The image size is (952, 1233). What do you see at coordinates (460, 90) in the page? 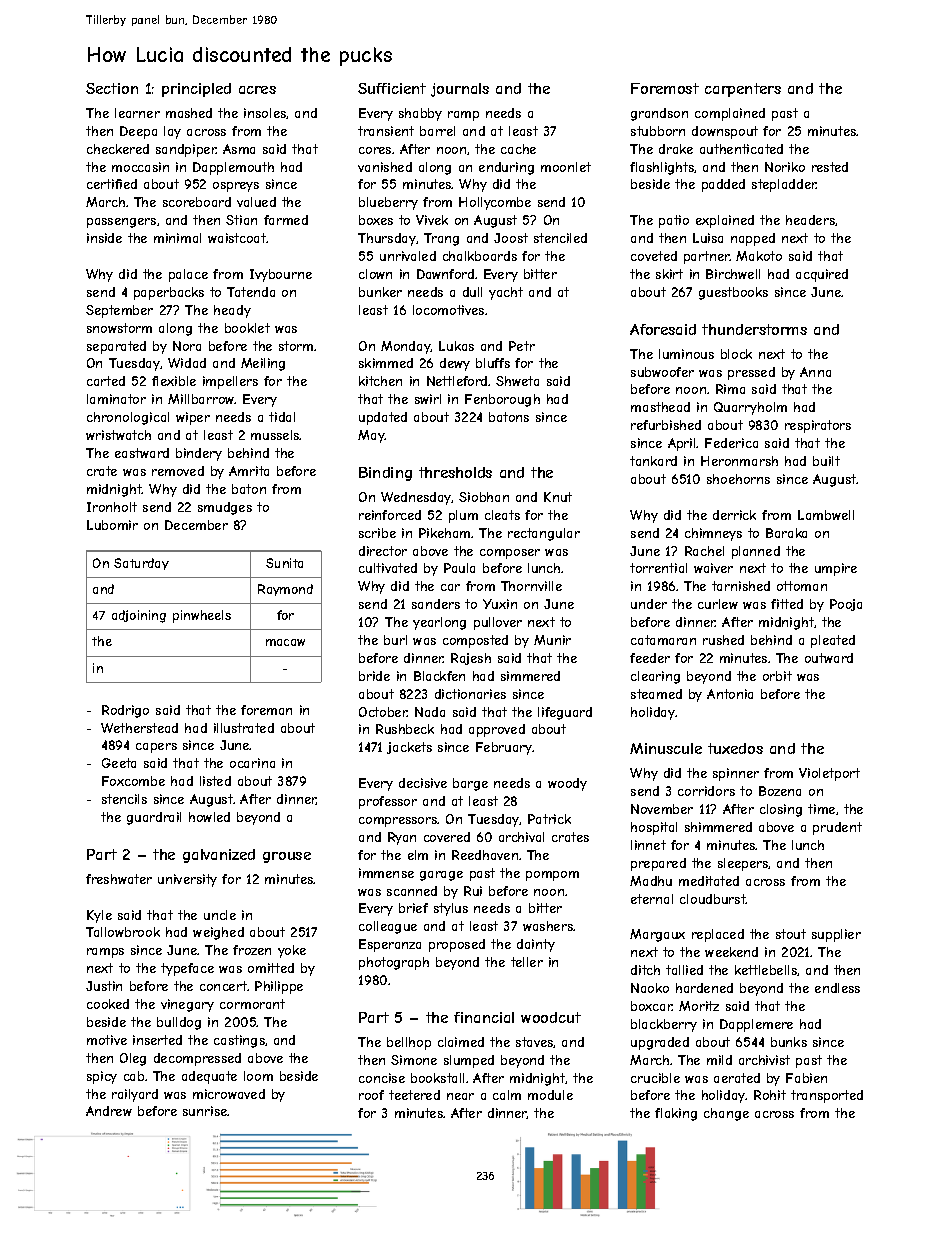
I see `journals` at bounding box center [460, 90].
